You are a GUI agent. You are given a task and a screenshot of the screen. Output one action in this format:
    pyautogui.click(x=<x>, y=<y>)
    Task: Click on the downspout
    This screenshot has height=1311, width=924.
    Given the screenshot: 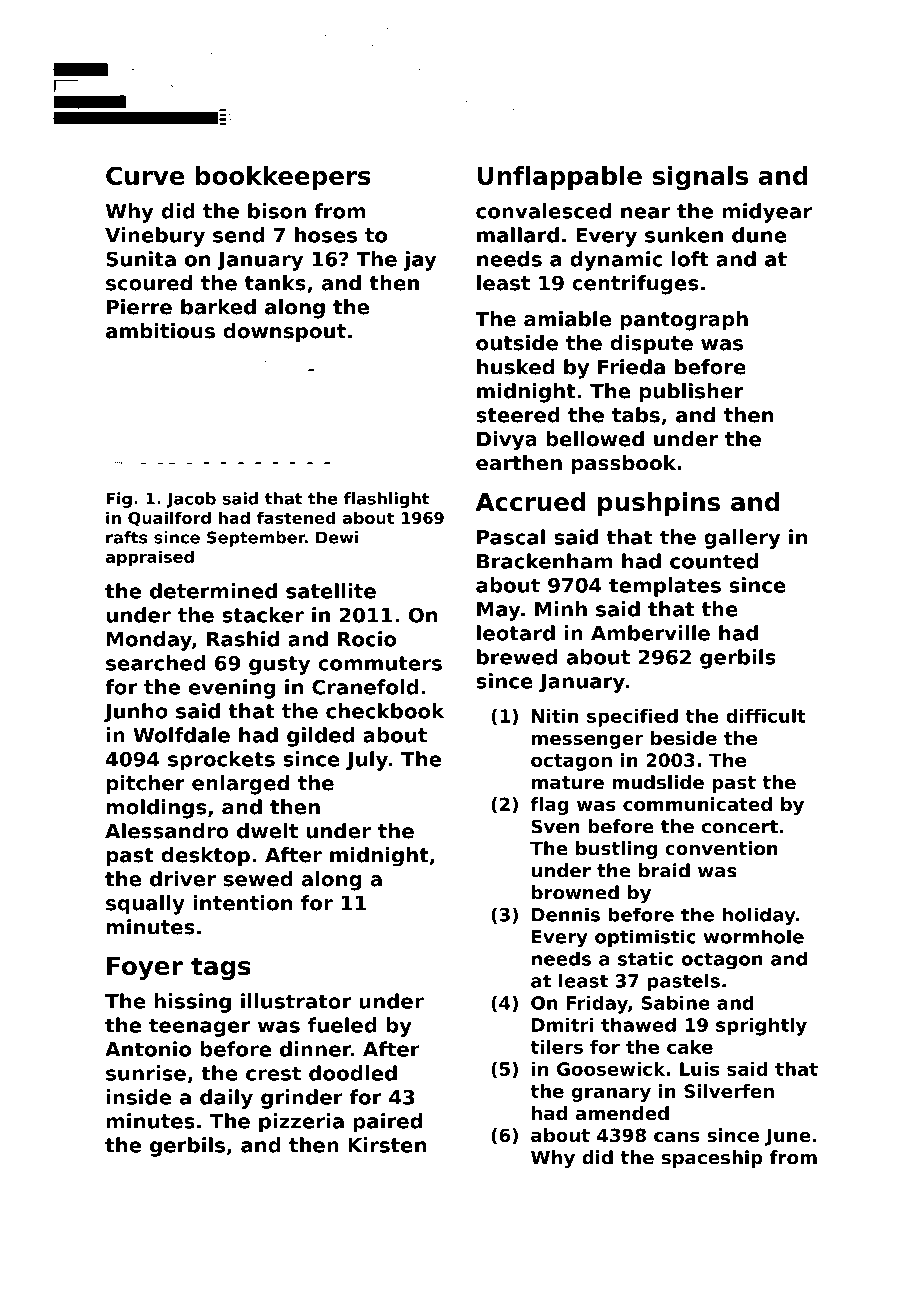 What is the action you would take?
    pyautogui.click(x=284, y=333)
